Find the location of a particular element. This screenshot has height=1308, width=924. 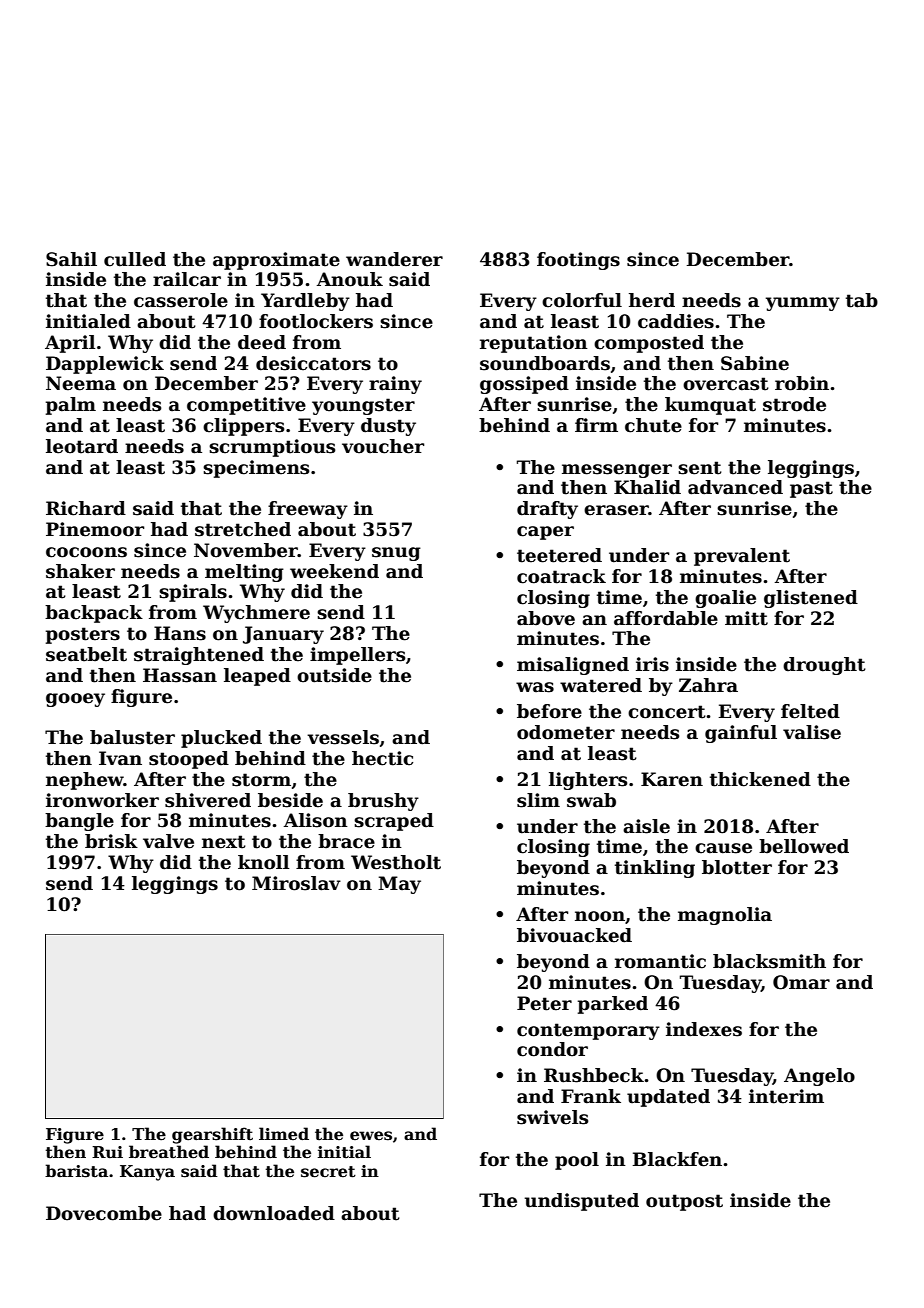

weekend is located at coordinates (334, 571).
